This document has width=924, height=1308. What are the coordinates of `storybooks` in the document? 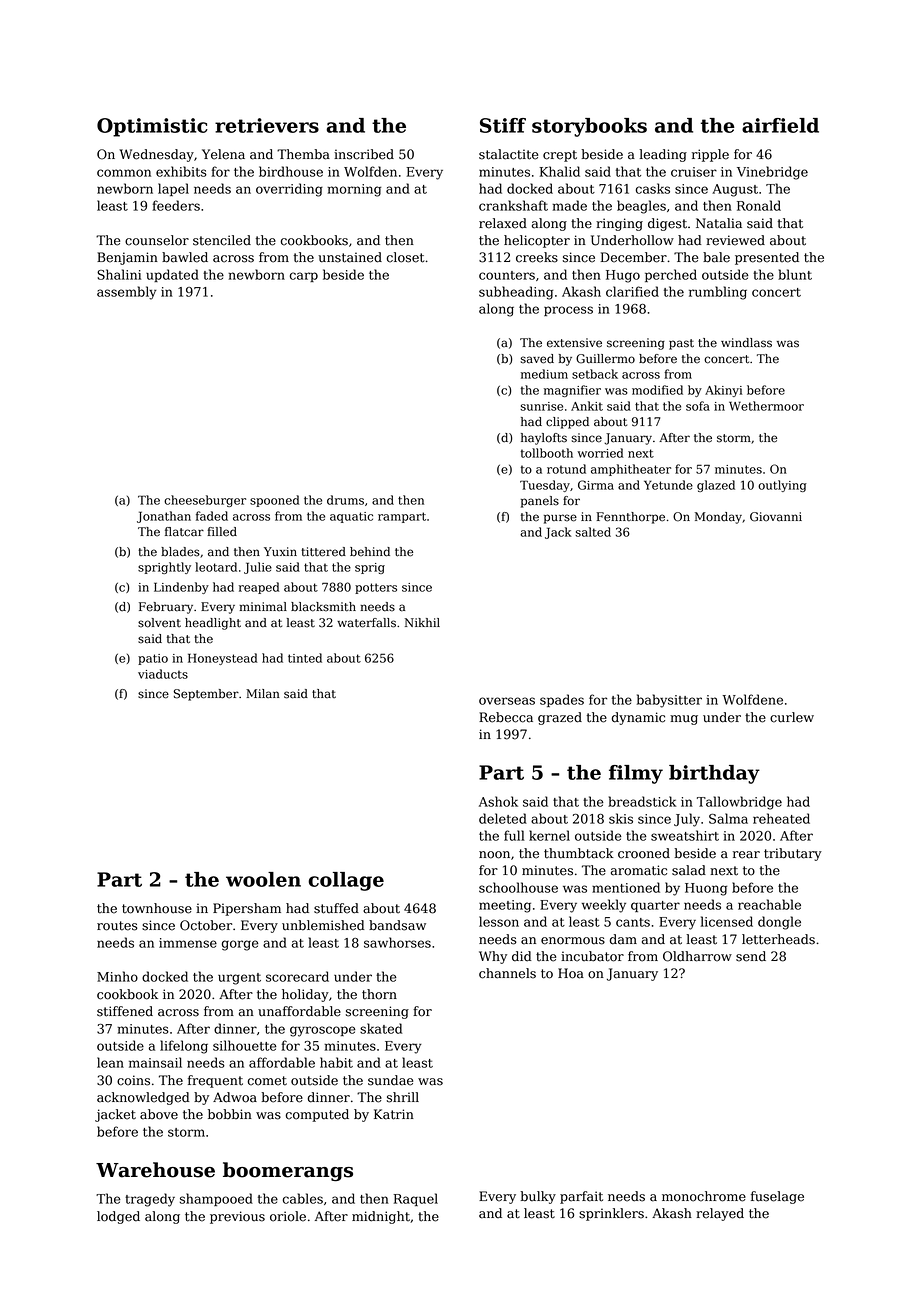 It's located at (589, 127).
